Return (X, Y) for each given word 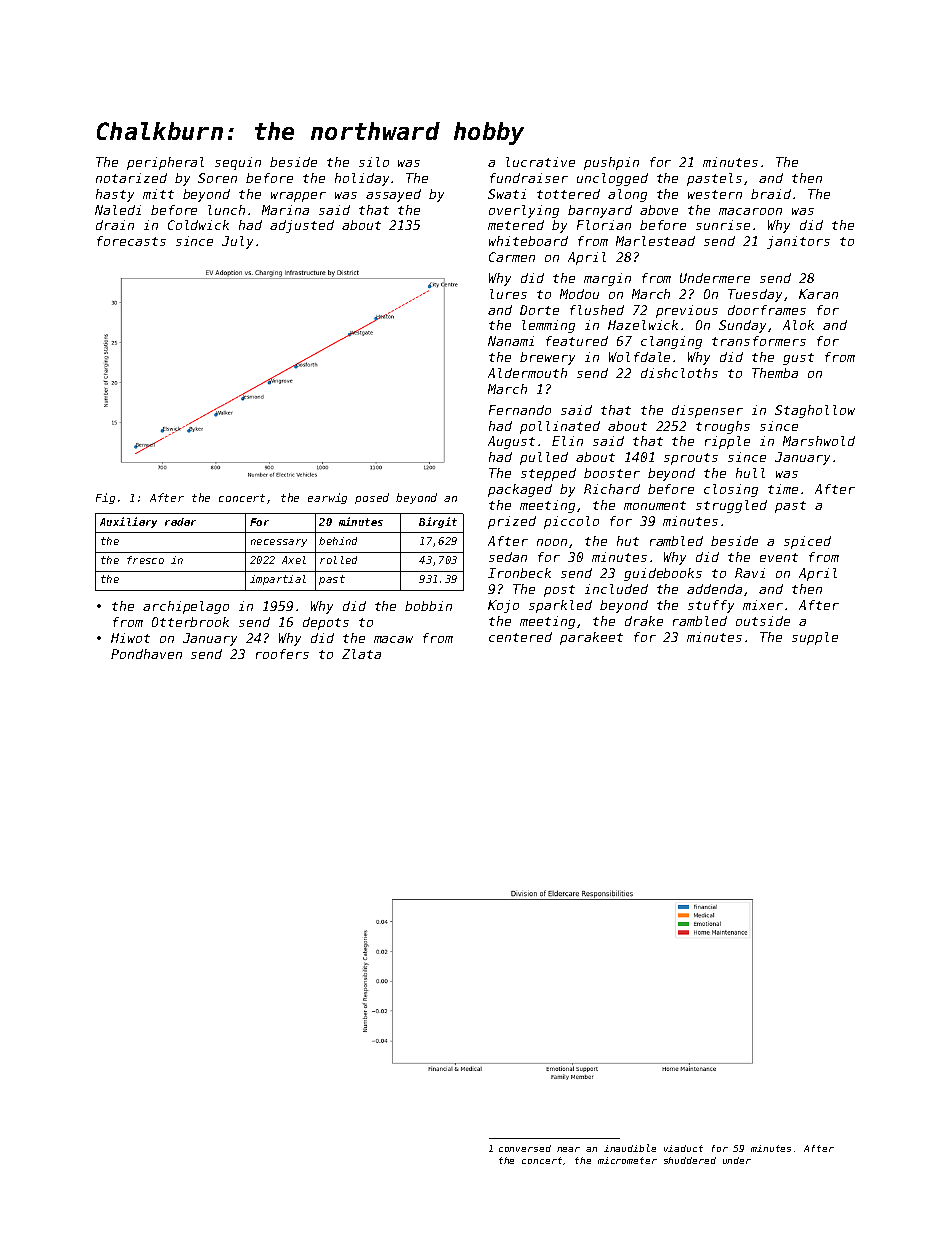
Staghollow (815, 411)
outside (763, 621)
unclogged (612, 179)
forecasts (131, 241)
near (568, 1149)
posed (372, 498)
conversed (525, 1148)
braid (771, 194)
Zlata (361, 654)
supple (815, 638)
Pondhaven (146, 654)
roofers (282, 654)
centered (520, 637)
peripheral (165, 163)
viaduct (683, 1148)
